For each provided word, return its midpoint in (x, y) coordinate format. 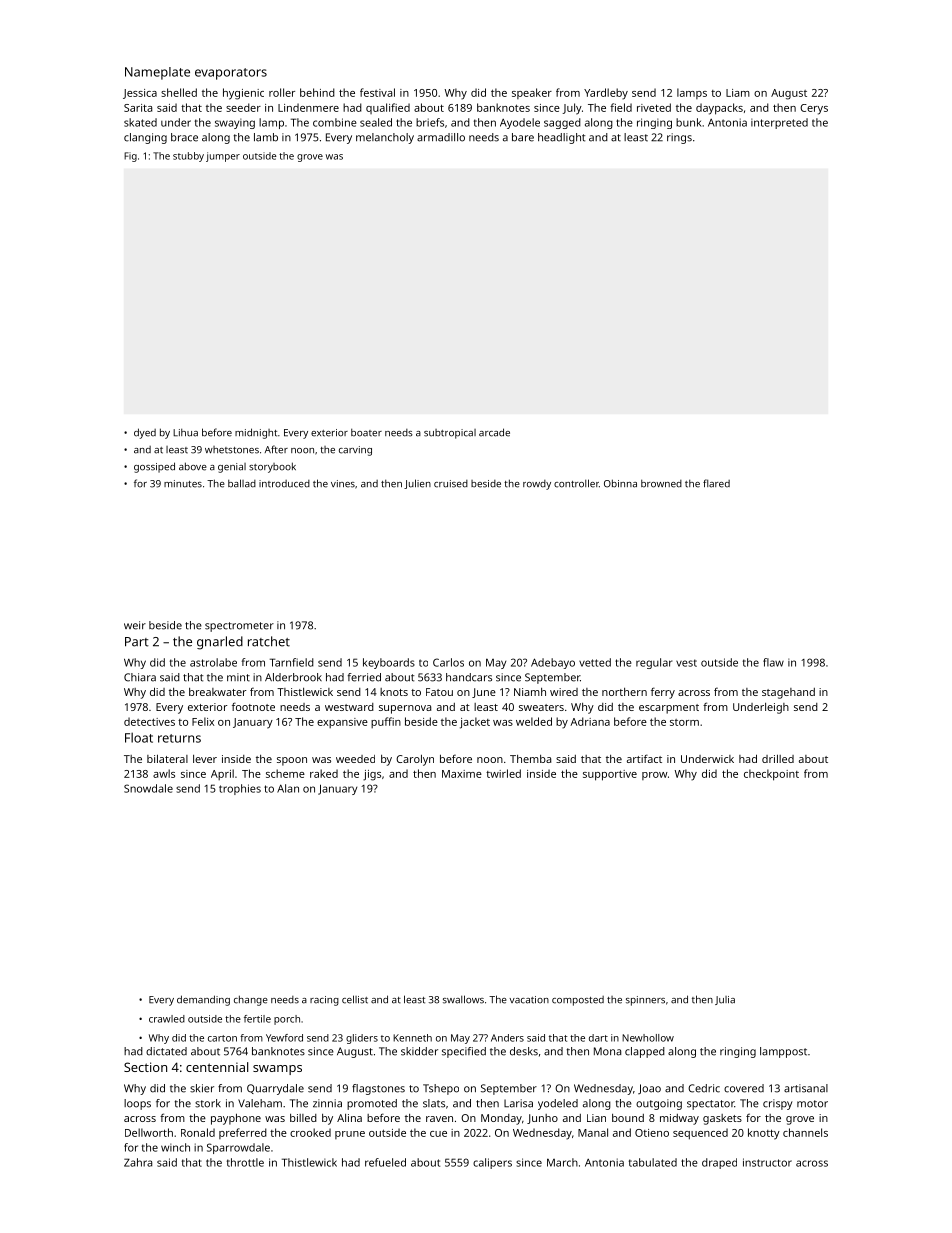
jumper (223, 157)
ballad (242, 483)
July (572, 109)
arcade (494, 432)
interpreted (779, 123)
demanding (203, 1000)
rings (679, 138)
